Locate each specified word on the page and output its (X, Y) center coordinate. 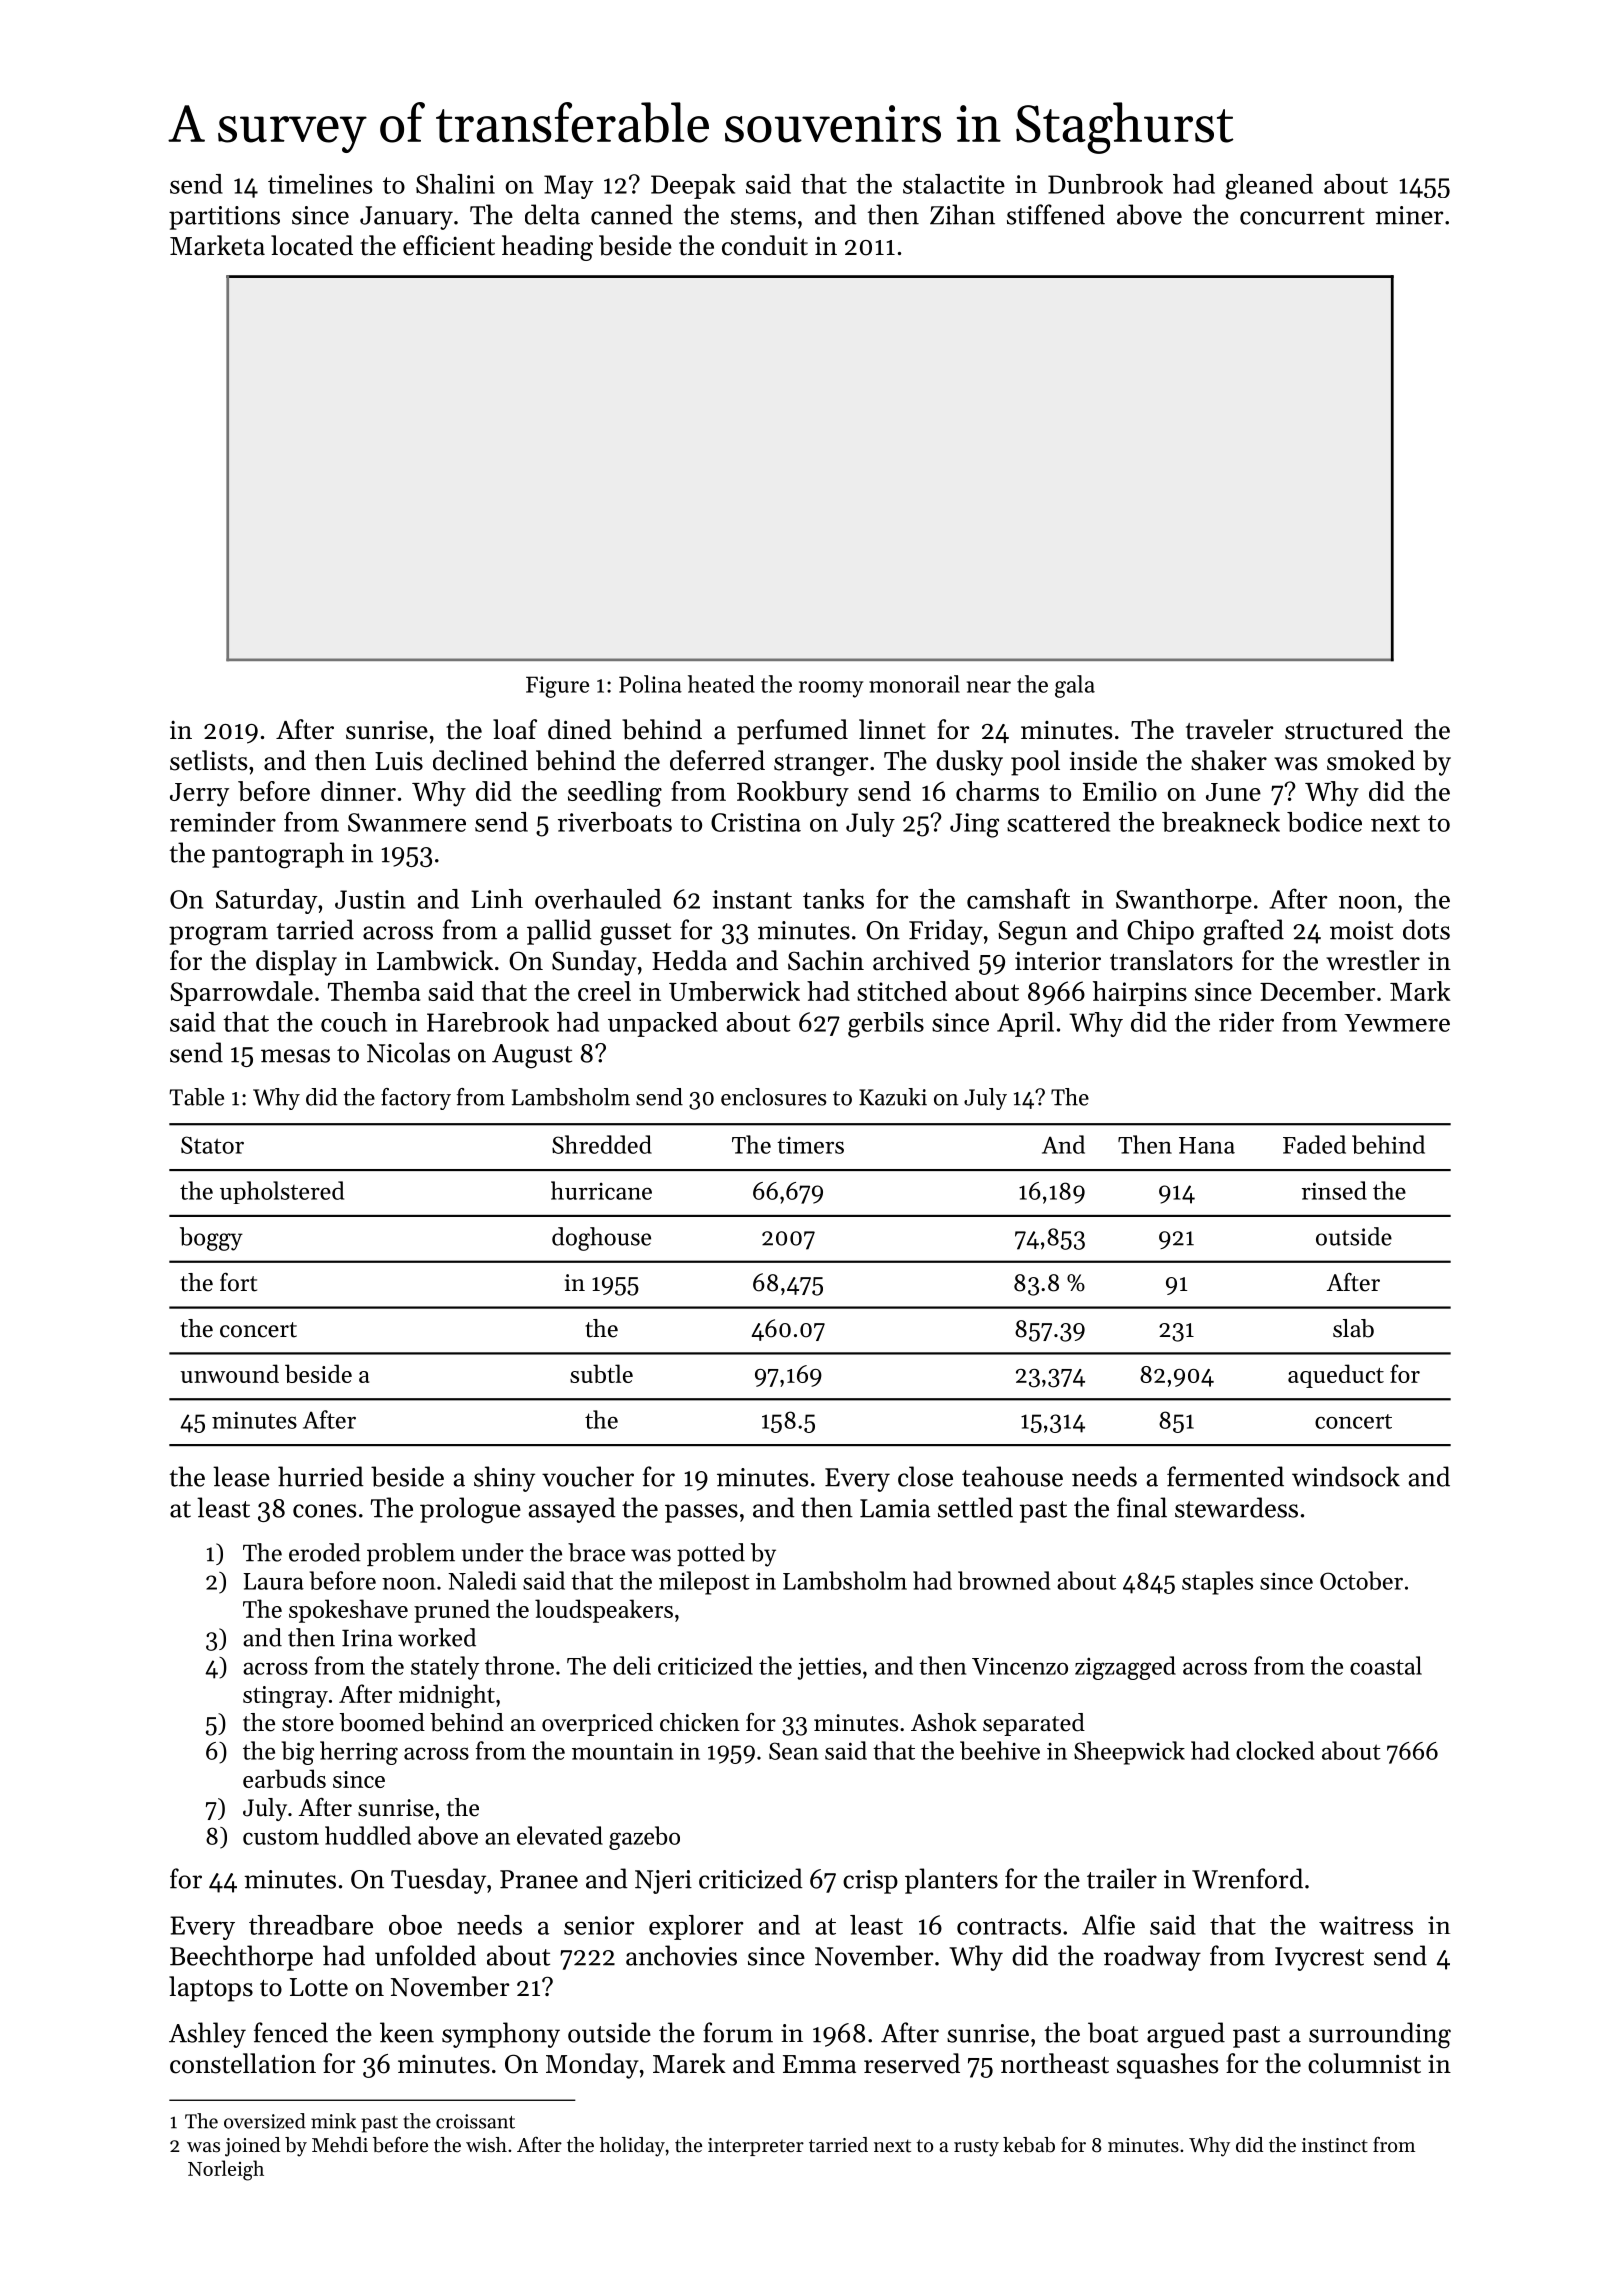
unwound (229, 1373)
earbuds (284, 1778)
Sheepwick (1129, 1753)
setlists (208, 760)
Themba (374, 991)
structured (1344, 729)
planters (951, 1881)
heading (547, 248)
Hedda (689, 960)
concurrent (1302, 216)
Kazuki (893, 1097)
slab (1353, 1328)
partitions (224, 218)
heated (721, 684)
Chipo (1160, 932)
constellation (243, 2063)
